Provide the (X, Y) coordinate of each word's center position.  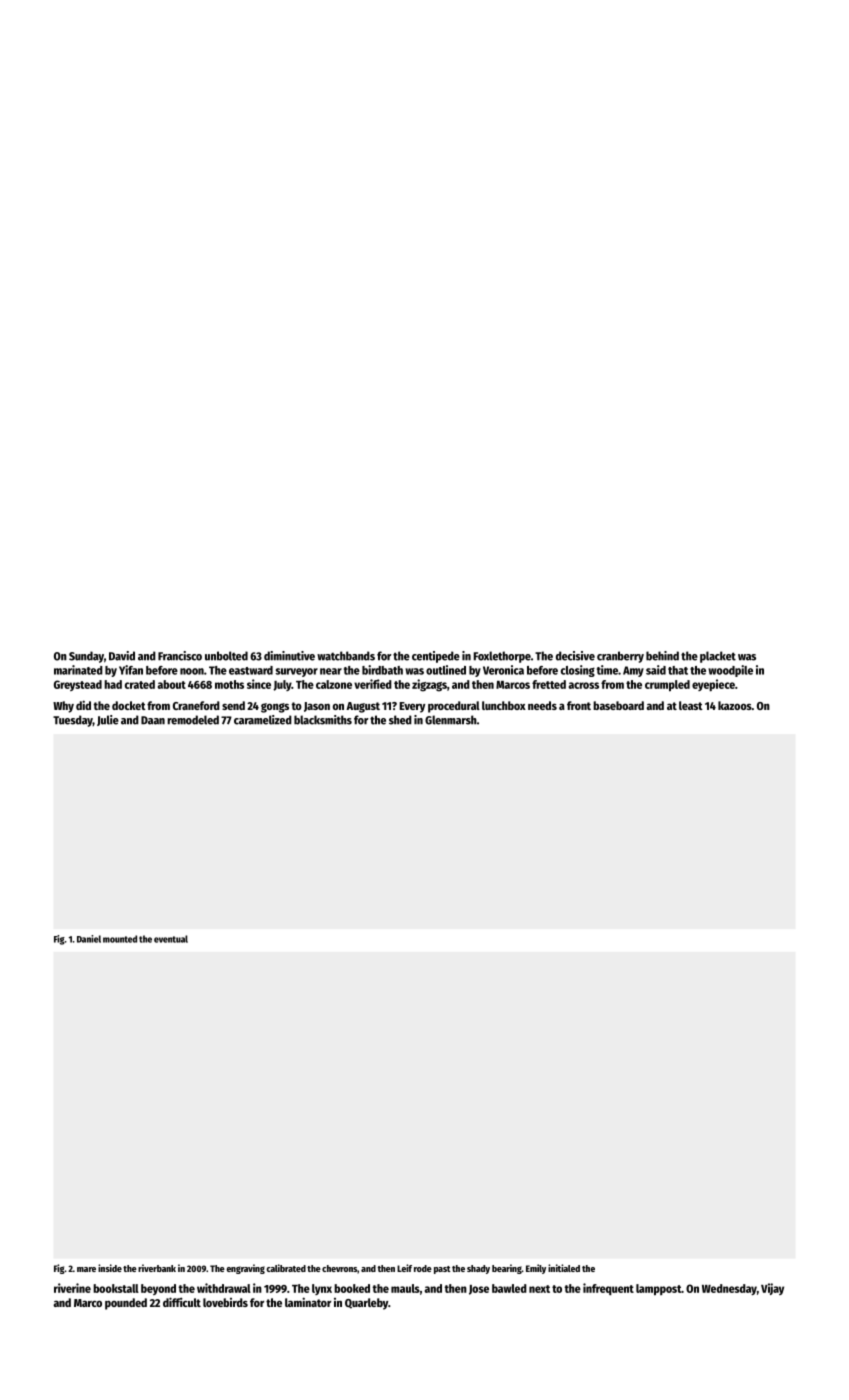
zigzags (429, 685)
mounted (120, 939)
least (691, 705)
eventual (171, 939)
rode (423, 1268)
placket (718, 657)
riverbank (157, 1268)
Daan (153, 720)
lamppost (658, 1290)
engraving (245, 1269)
